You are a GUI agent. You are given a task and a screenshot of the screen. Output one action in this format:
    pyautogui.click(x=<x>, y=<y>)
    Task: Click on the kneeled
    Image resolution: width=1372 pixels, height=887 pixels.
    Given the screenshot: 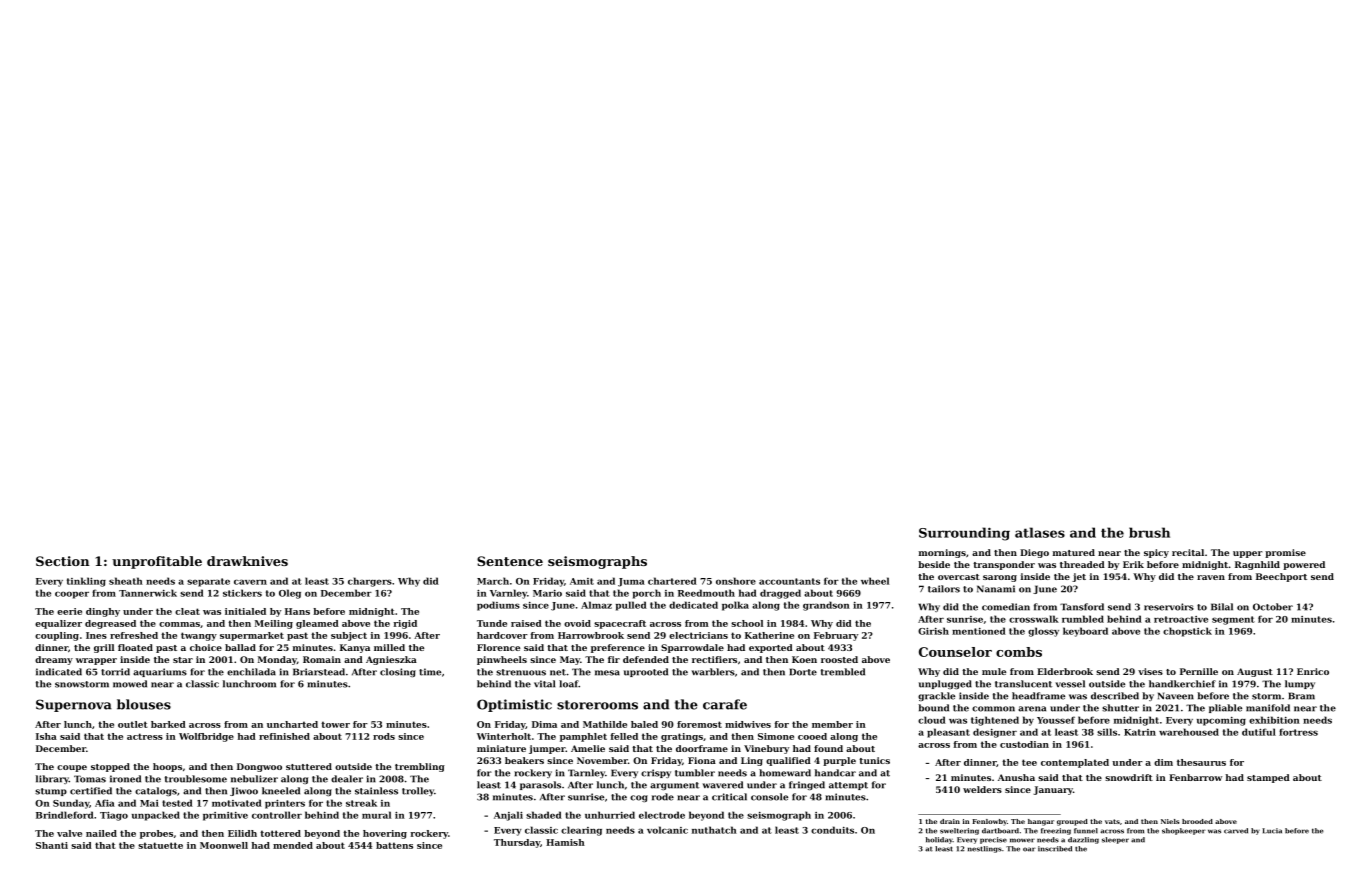 What is the action you would take?
    pyautogui.click(x=281, y=791)
